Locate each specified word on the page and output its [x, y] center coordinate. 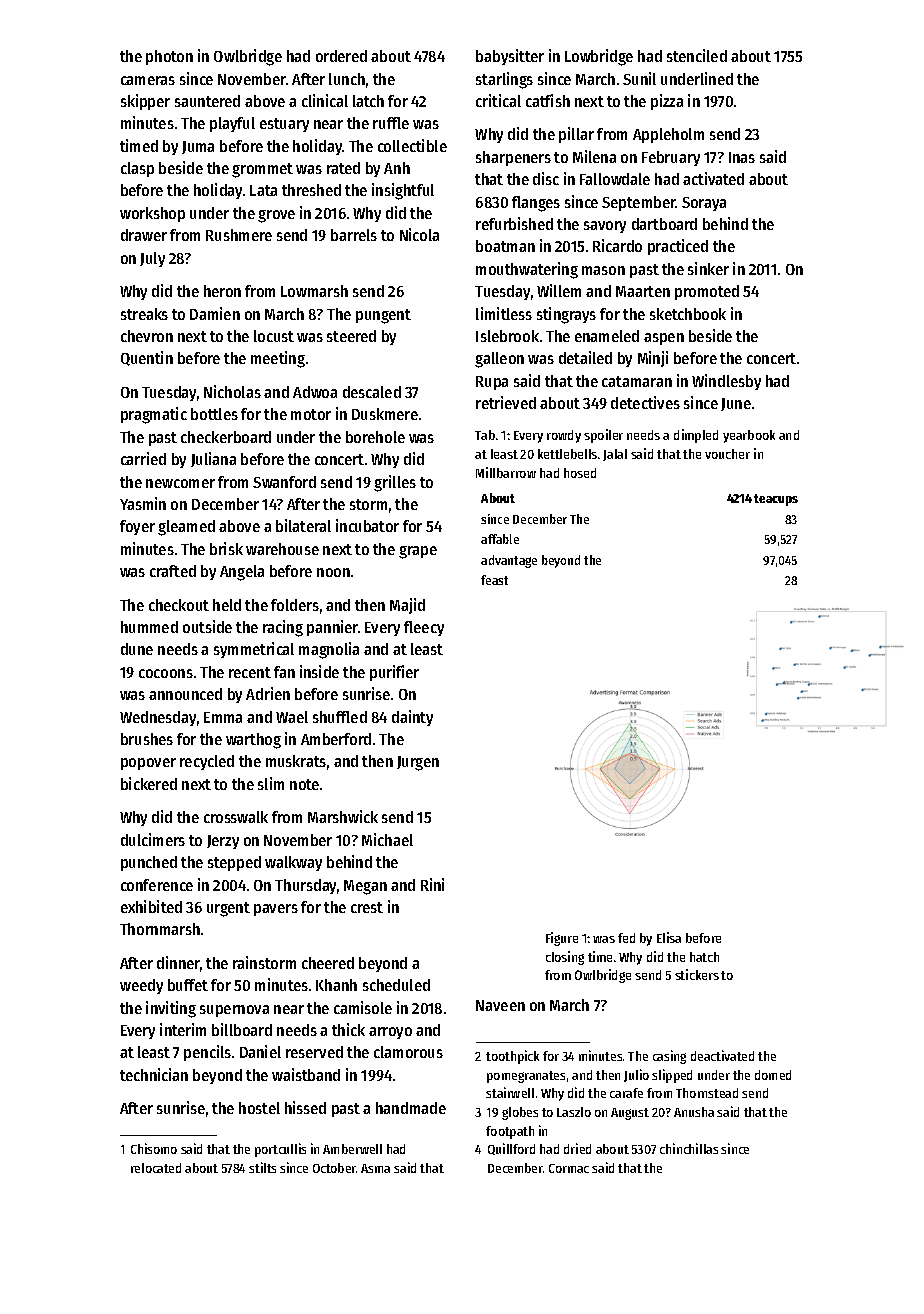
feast [494, 580]
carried [143, 458]
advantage [509, 561]
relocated [156, 1168]
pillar [576, 135]
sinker [708, 268]
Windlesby [726, 382]
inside [319, 671]
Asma [375, 1168]
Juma [198, 147]
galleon [499, 360]
